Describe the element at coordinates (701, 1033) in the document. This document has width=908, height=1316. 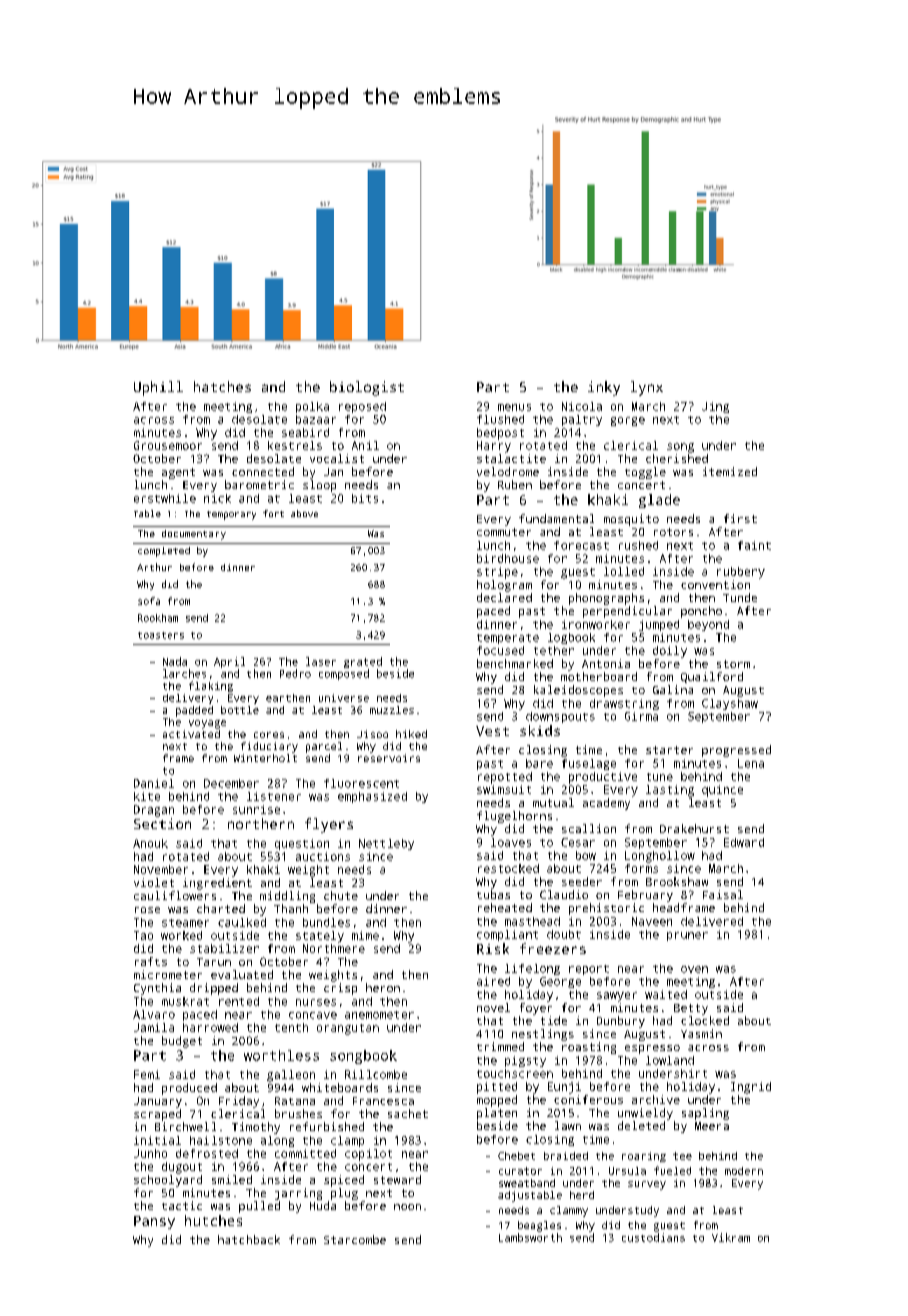
I see `Yasmin` at that location.
